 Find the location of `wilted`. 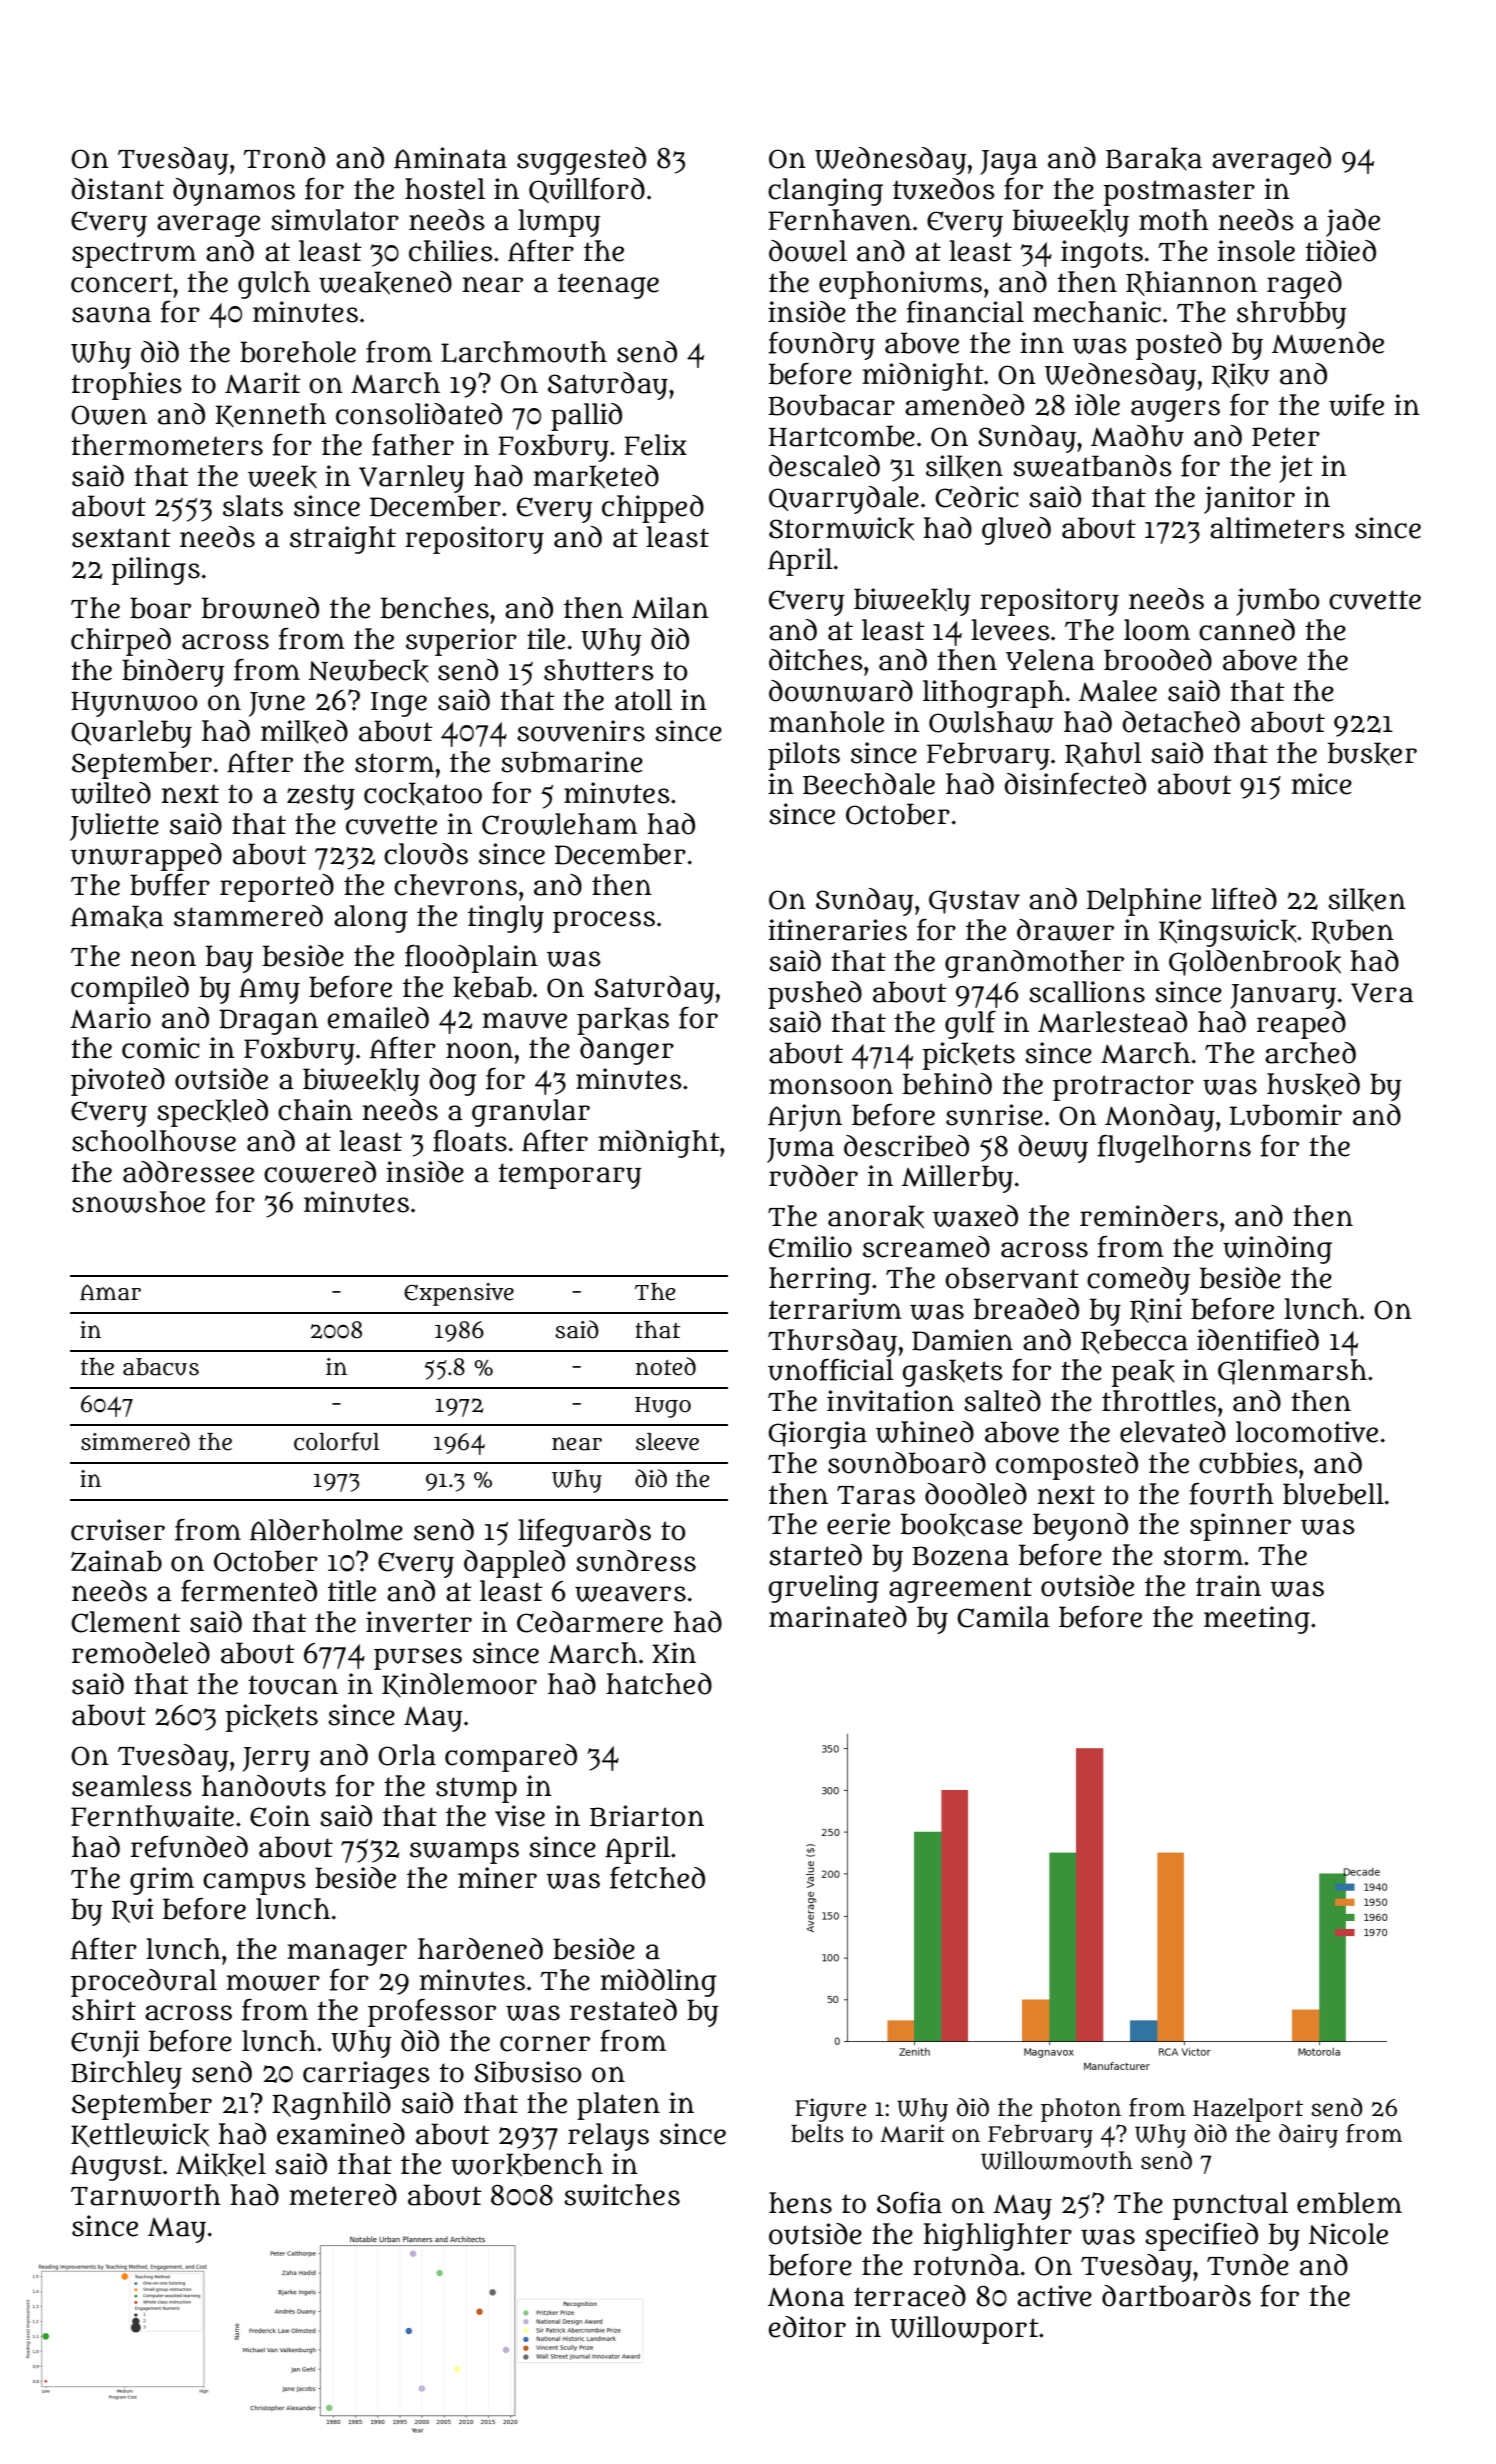

wilted is located at coordinates (111, 793).
